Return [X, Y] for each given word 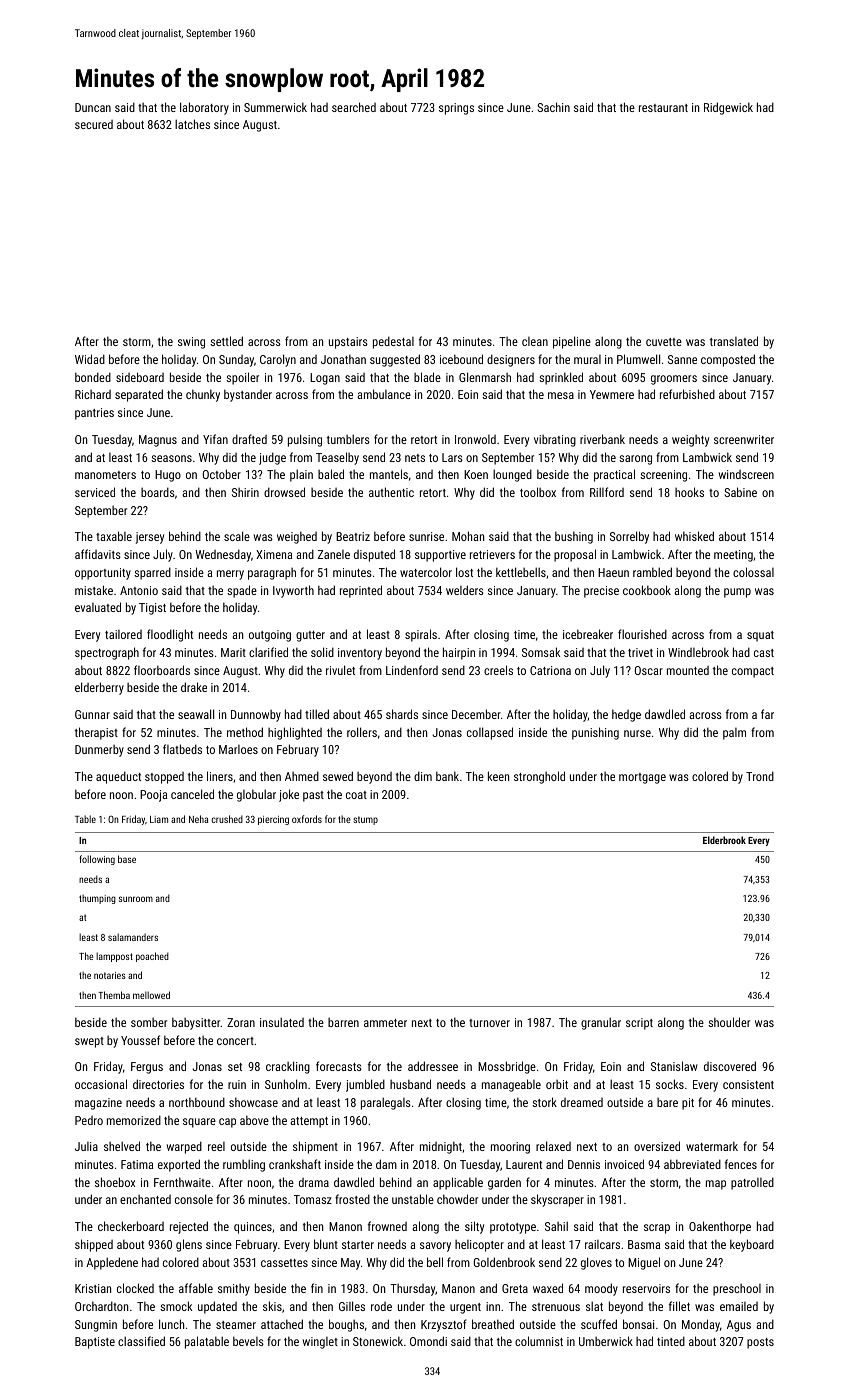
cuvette [664, 342]
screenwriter [744, 439]
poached [152, 957]
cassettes [284, 1263]
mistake [94, 590]
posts [760, 1343]
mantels [389, 474]
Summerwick [275, 107]
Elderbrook [724, 840]
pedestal [393, 342]
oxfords [307, 819]
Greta [515, 1288]
